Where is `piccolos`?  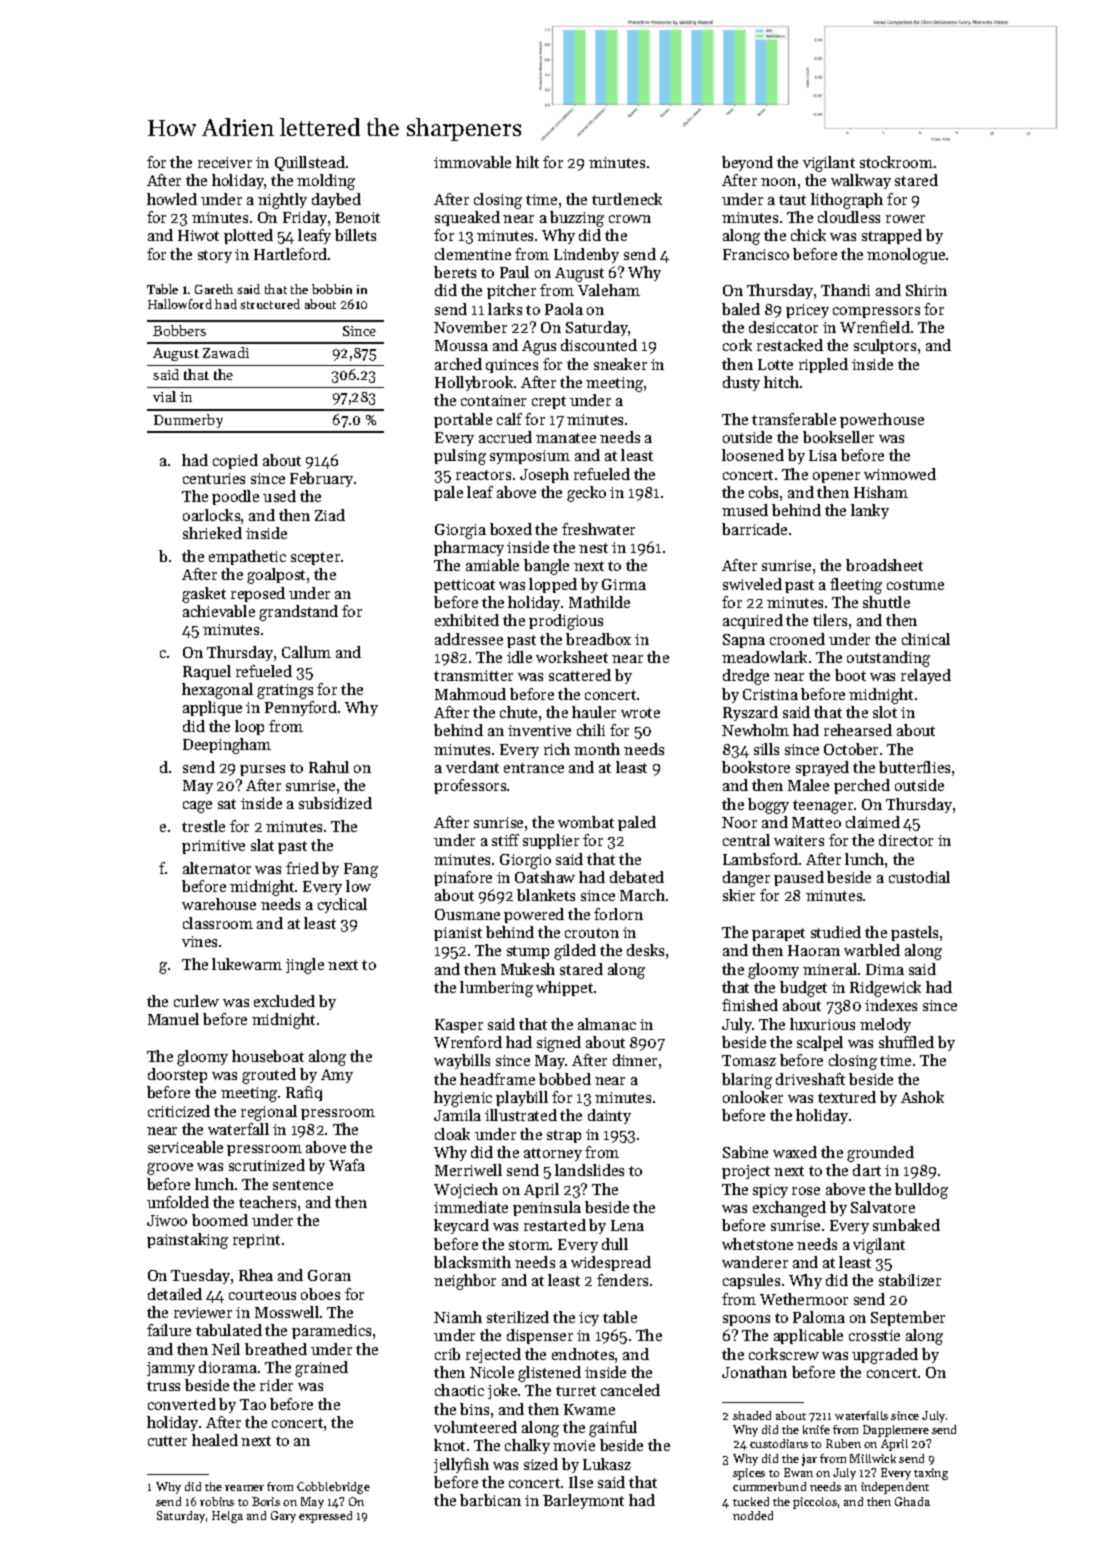 piccolos is located at coordinates (815, 1503).
